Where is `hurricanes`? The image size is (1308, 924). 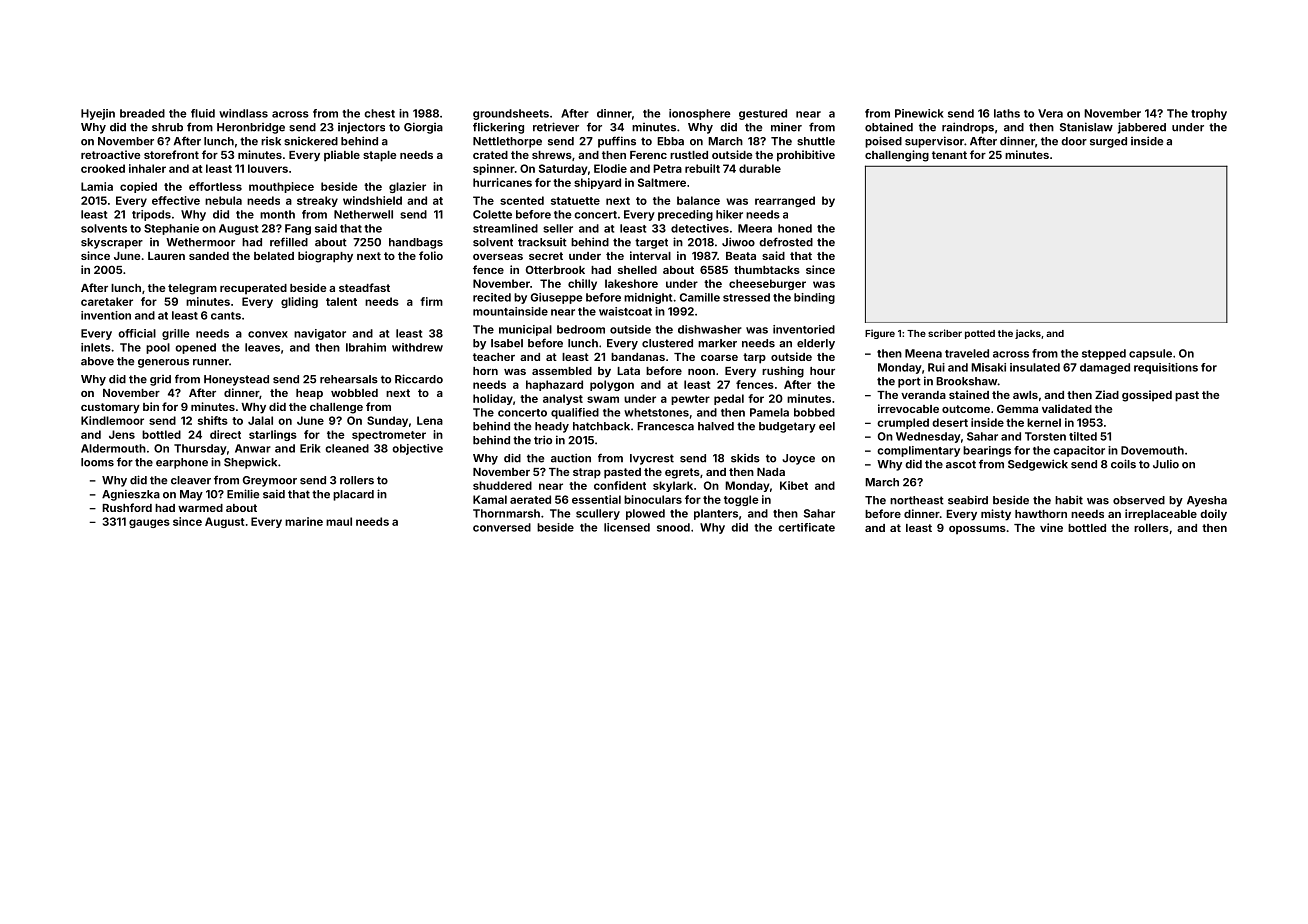
hurricanes is located at coordinates (502, 182).
